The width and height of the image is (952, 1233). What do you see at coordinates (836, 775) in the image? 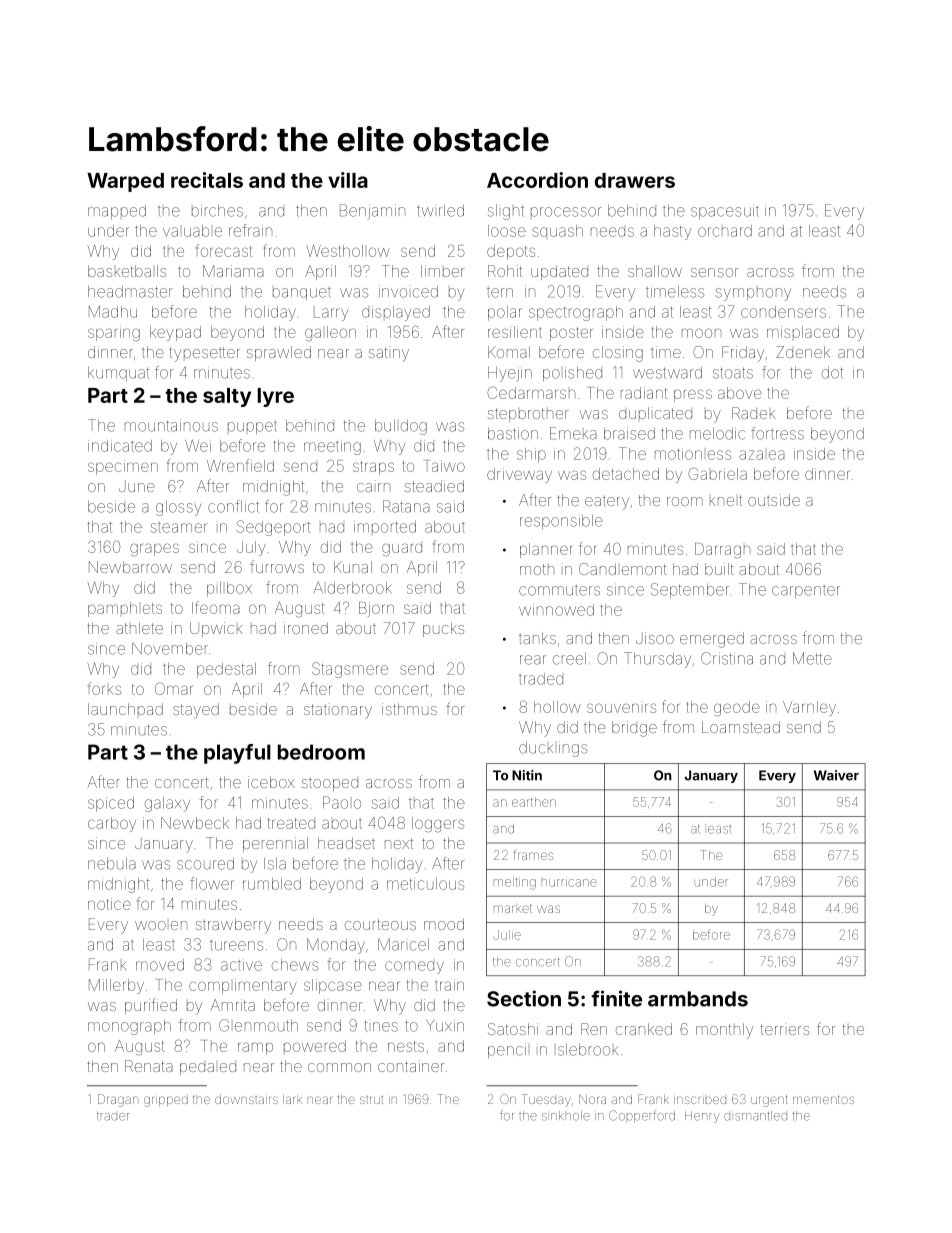
I see `Waiver` at bounding box center [836, 775].
